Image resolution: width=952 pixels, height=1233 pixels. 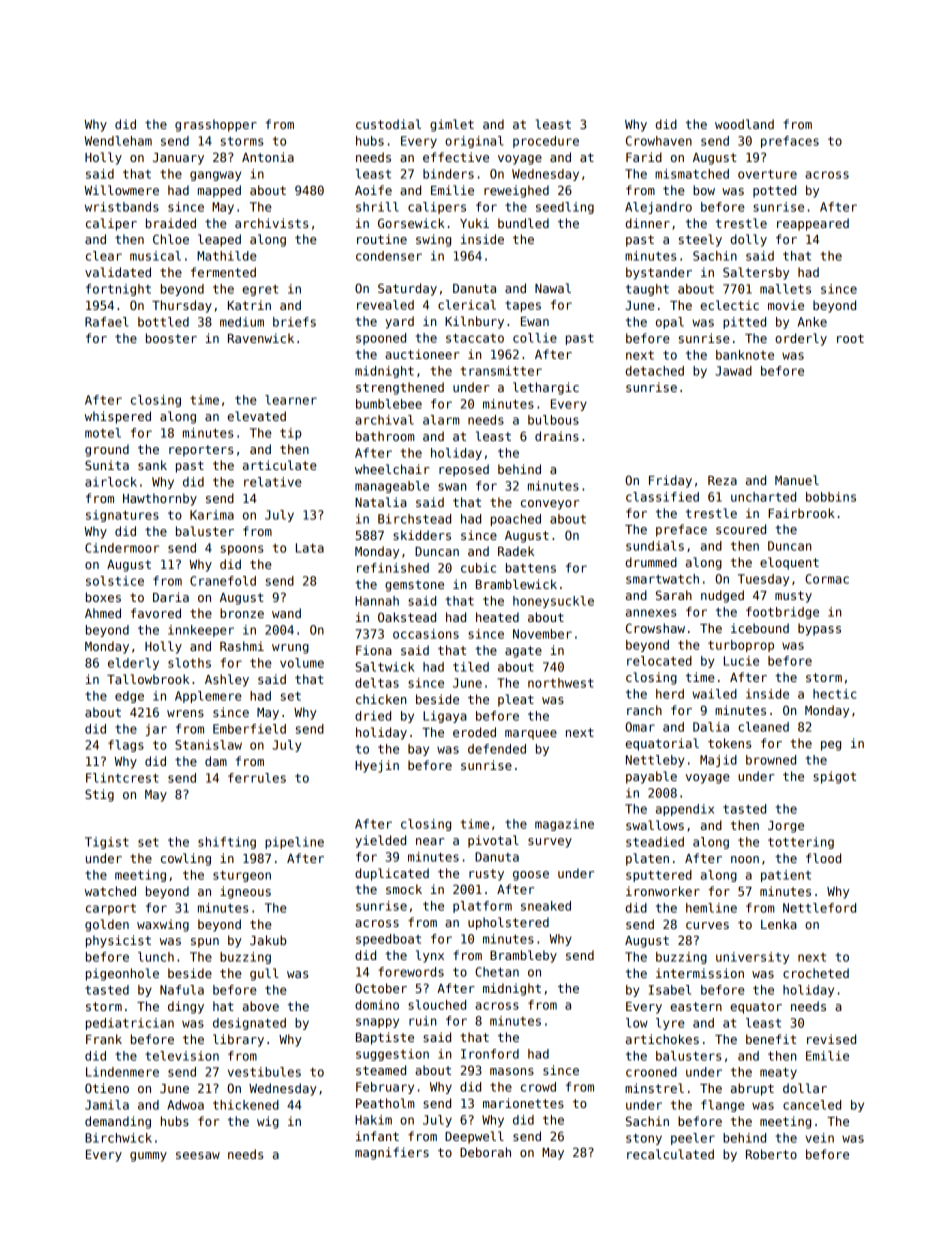 I want to click on wig, so click(x=268, y=1122).
